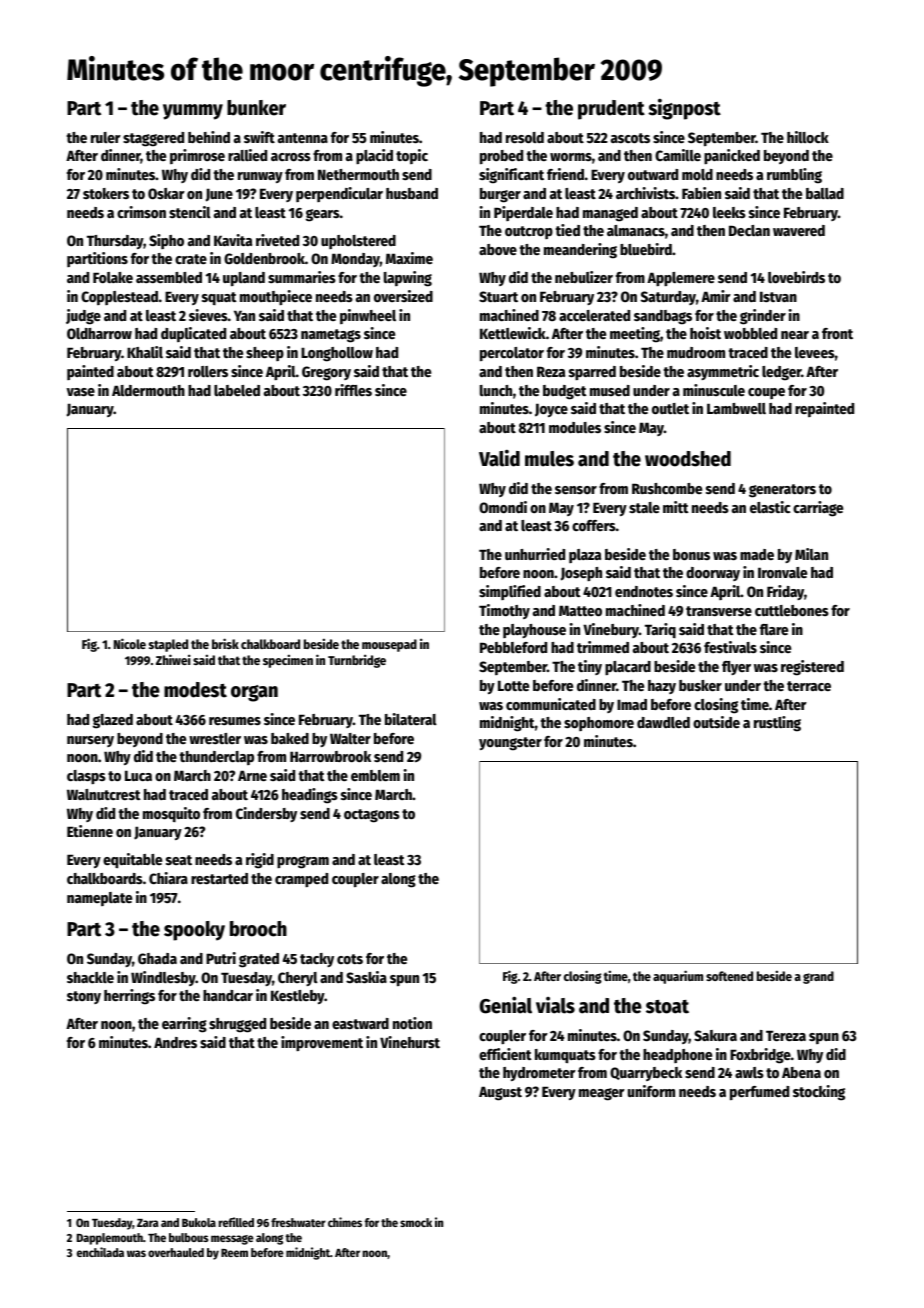  What do you see at coordinates (84, 997) in the screenshot?
I see `stony` at bounding box center [84, 997].
